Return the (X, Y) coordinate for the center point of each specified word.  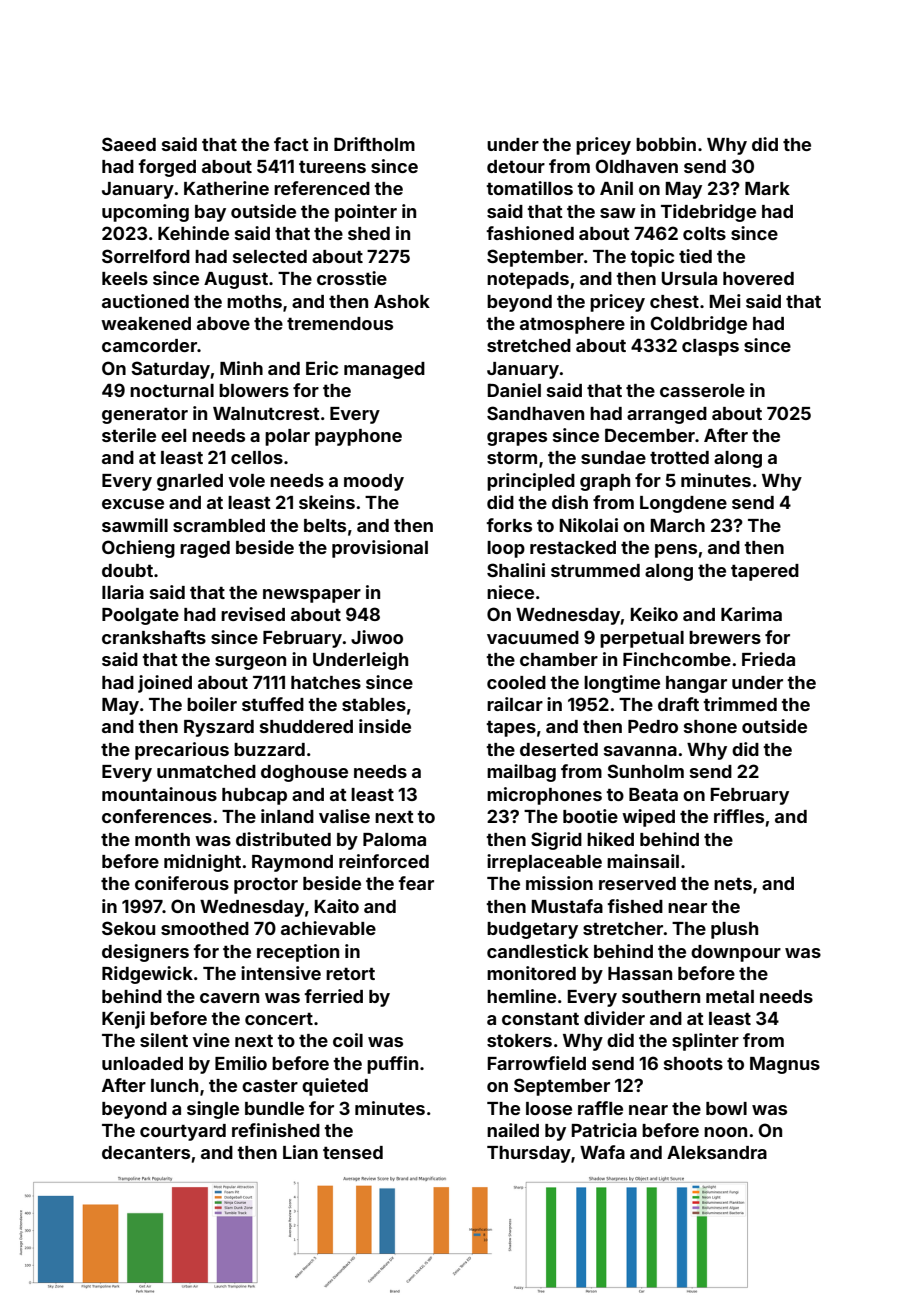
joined (165, 684)
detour (516, 166)
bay (210, 213)
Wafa (602, 1152)
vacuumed (533, 637)
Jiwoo (377, 637)
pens (676, 551)
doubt (127, 570)
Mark (767, 188)
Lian (300, 1152)
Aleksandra (717, 1152)
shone (710, 726)
